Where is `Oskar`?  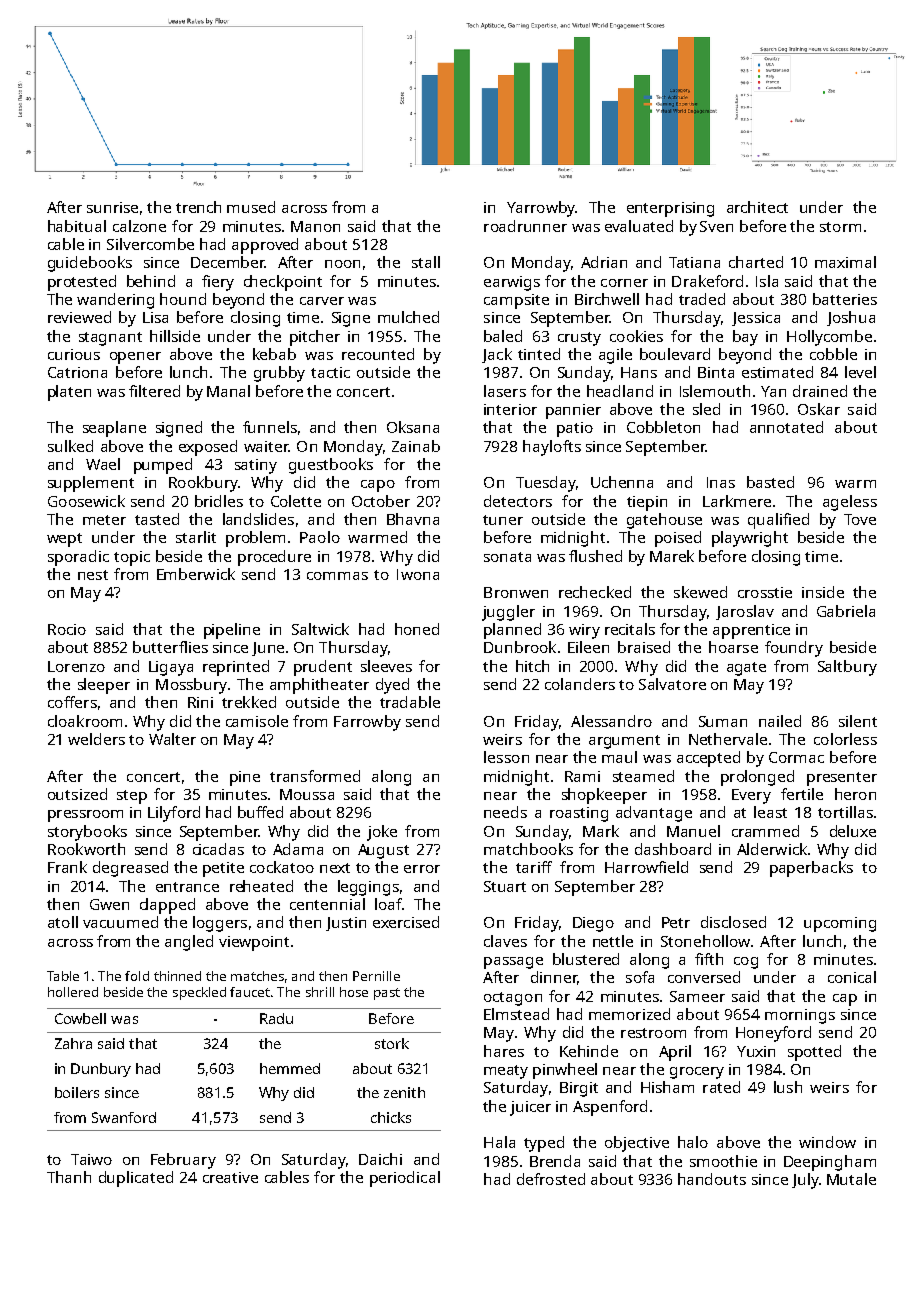 Oskar is located at coordinates (819, 409).
